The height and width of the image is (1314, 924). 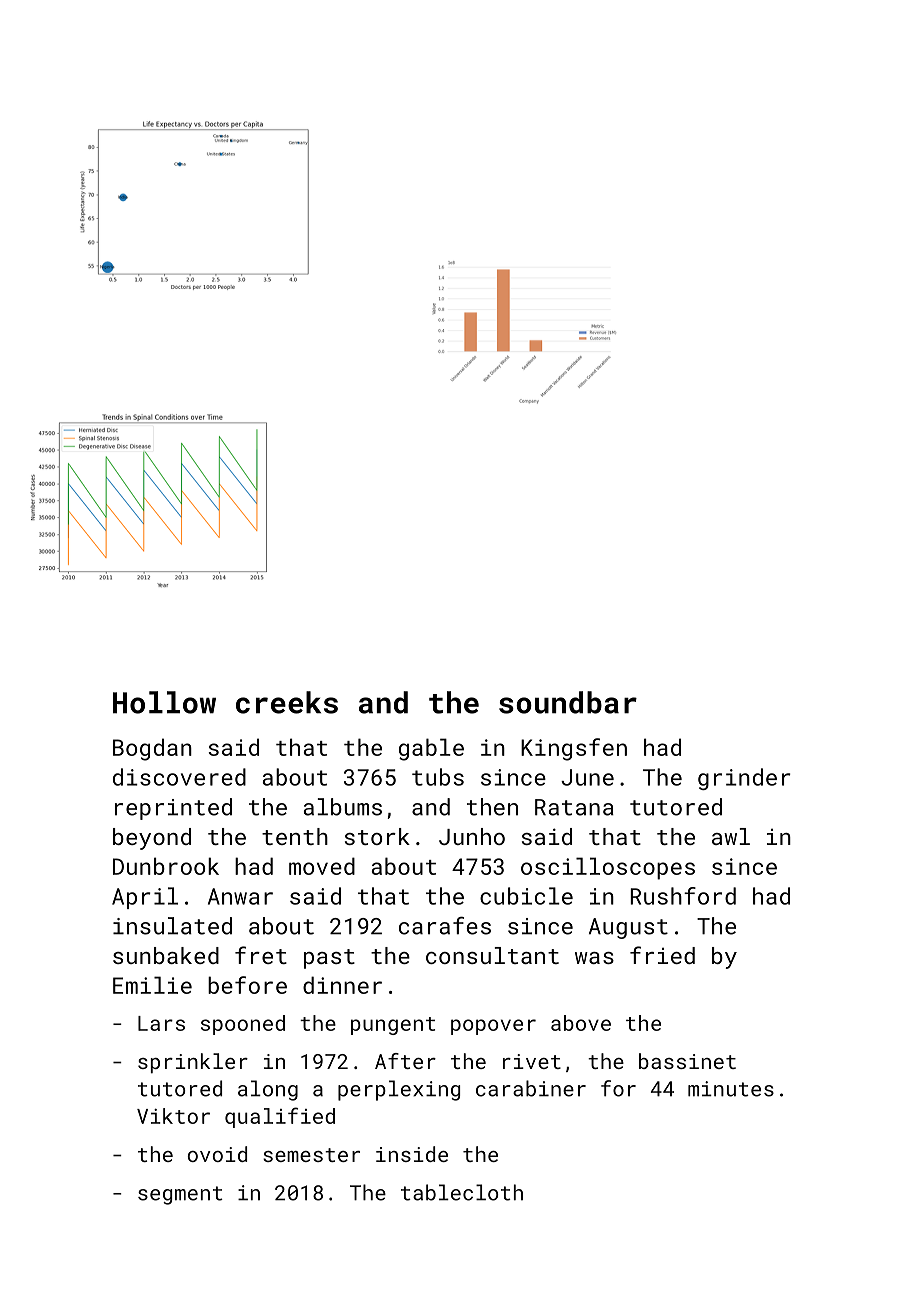 I want to click on soundbar, so click(x=568, y=702).
